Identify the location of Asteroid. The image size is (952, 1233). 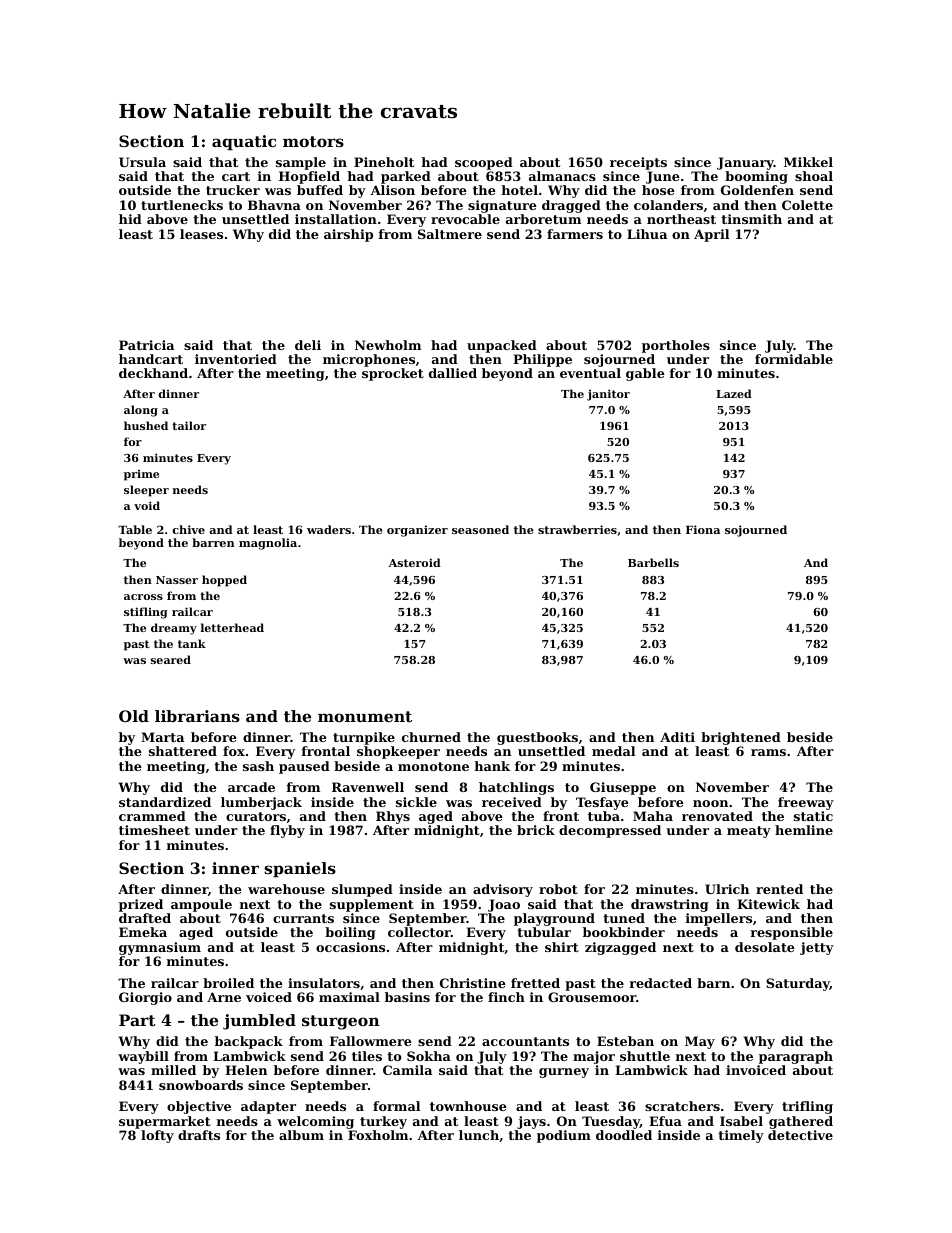
(415, 562).
